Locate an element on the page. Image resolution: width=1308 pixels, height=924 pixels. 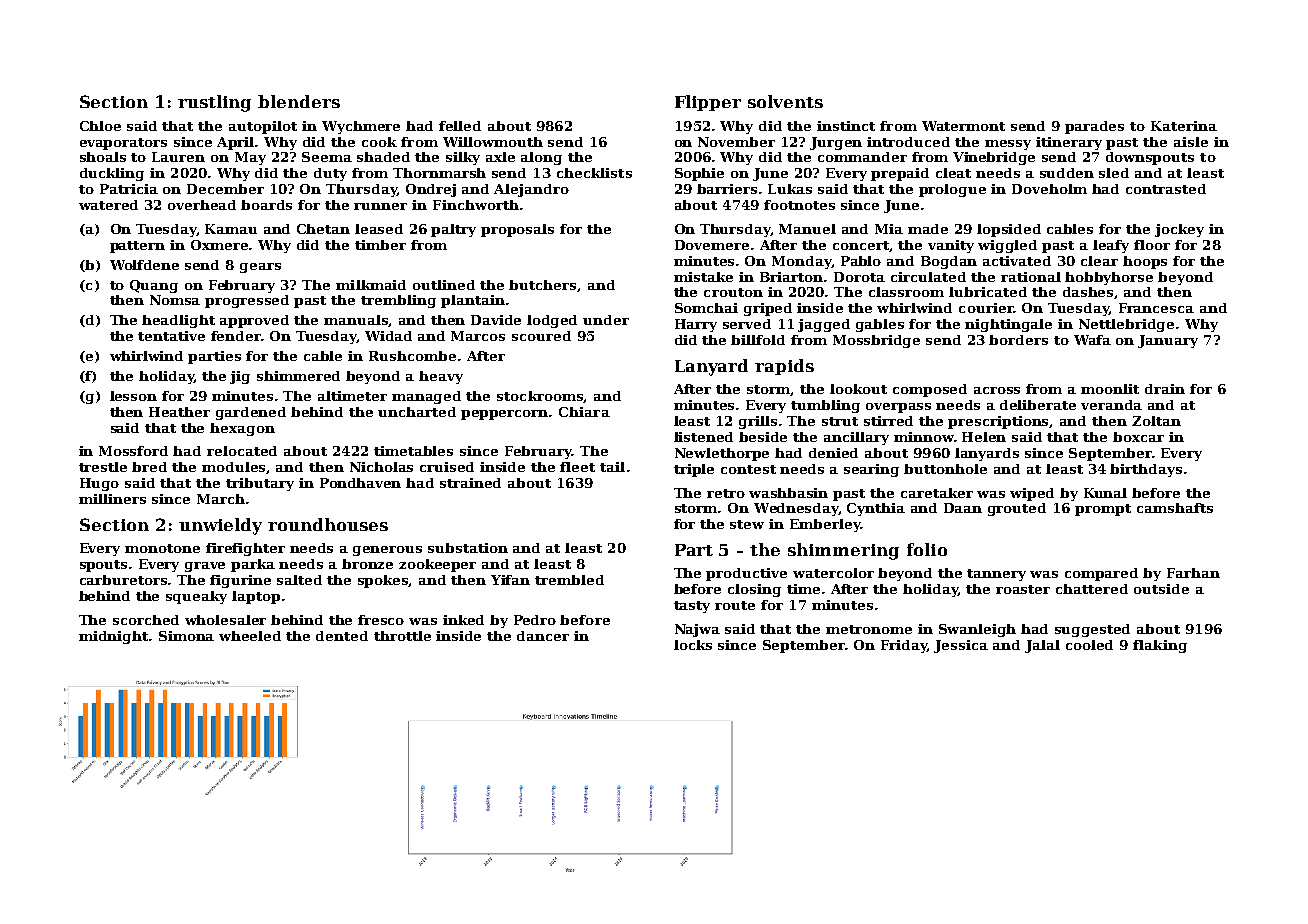
fresco is located at coordinates (381, 620).
